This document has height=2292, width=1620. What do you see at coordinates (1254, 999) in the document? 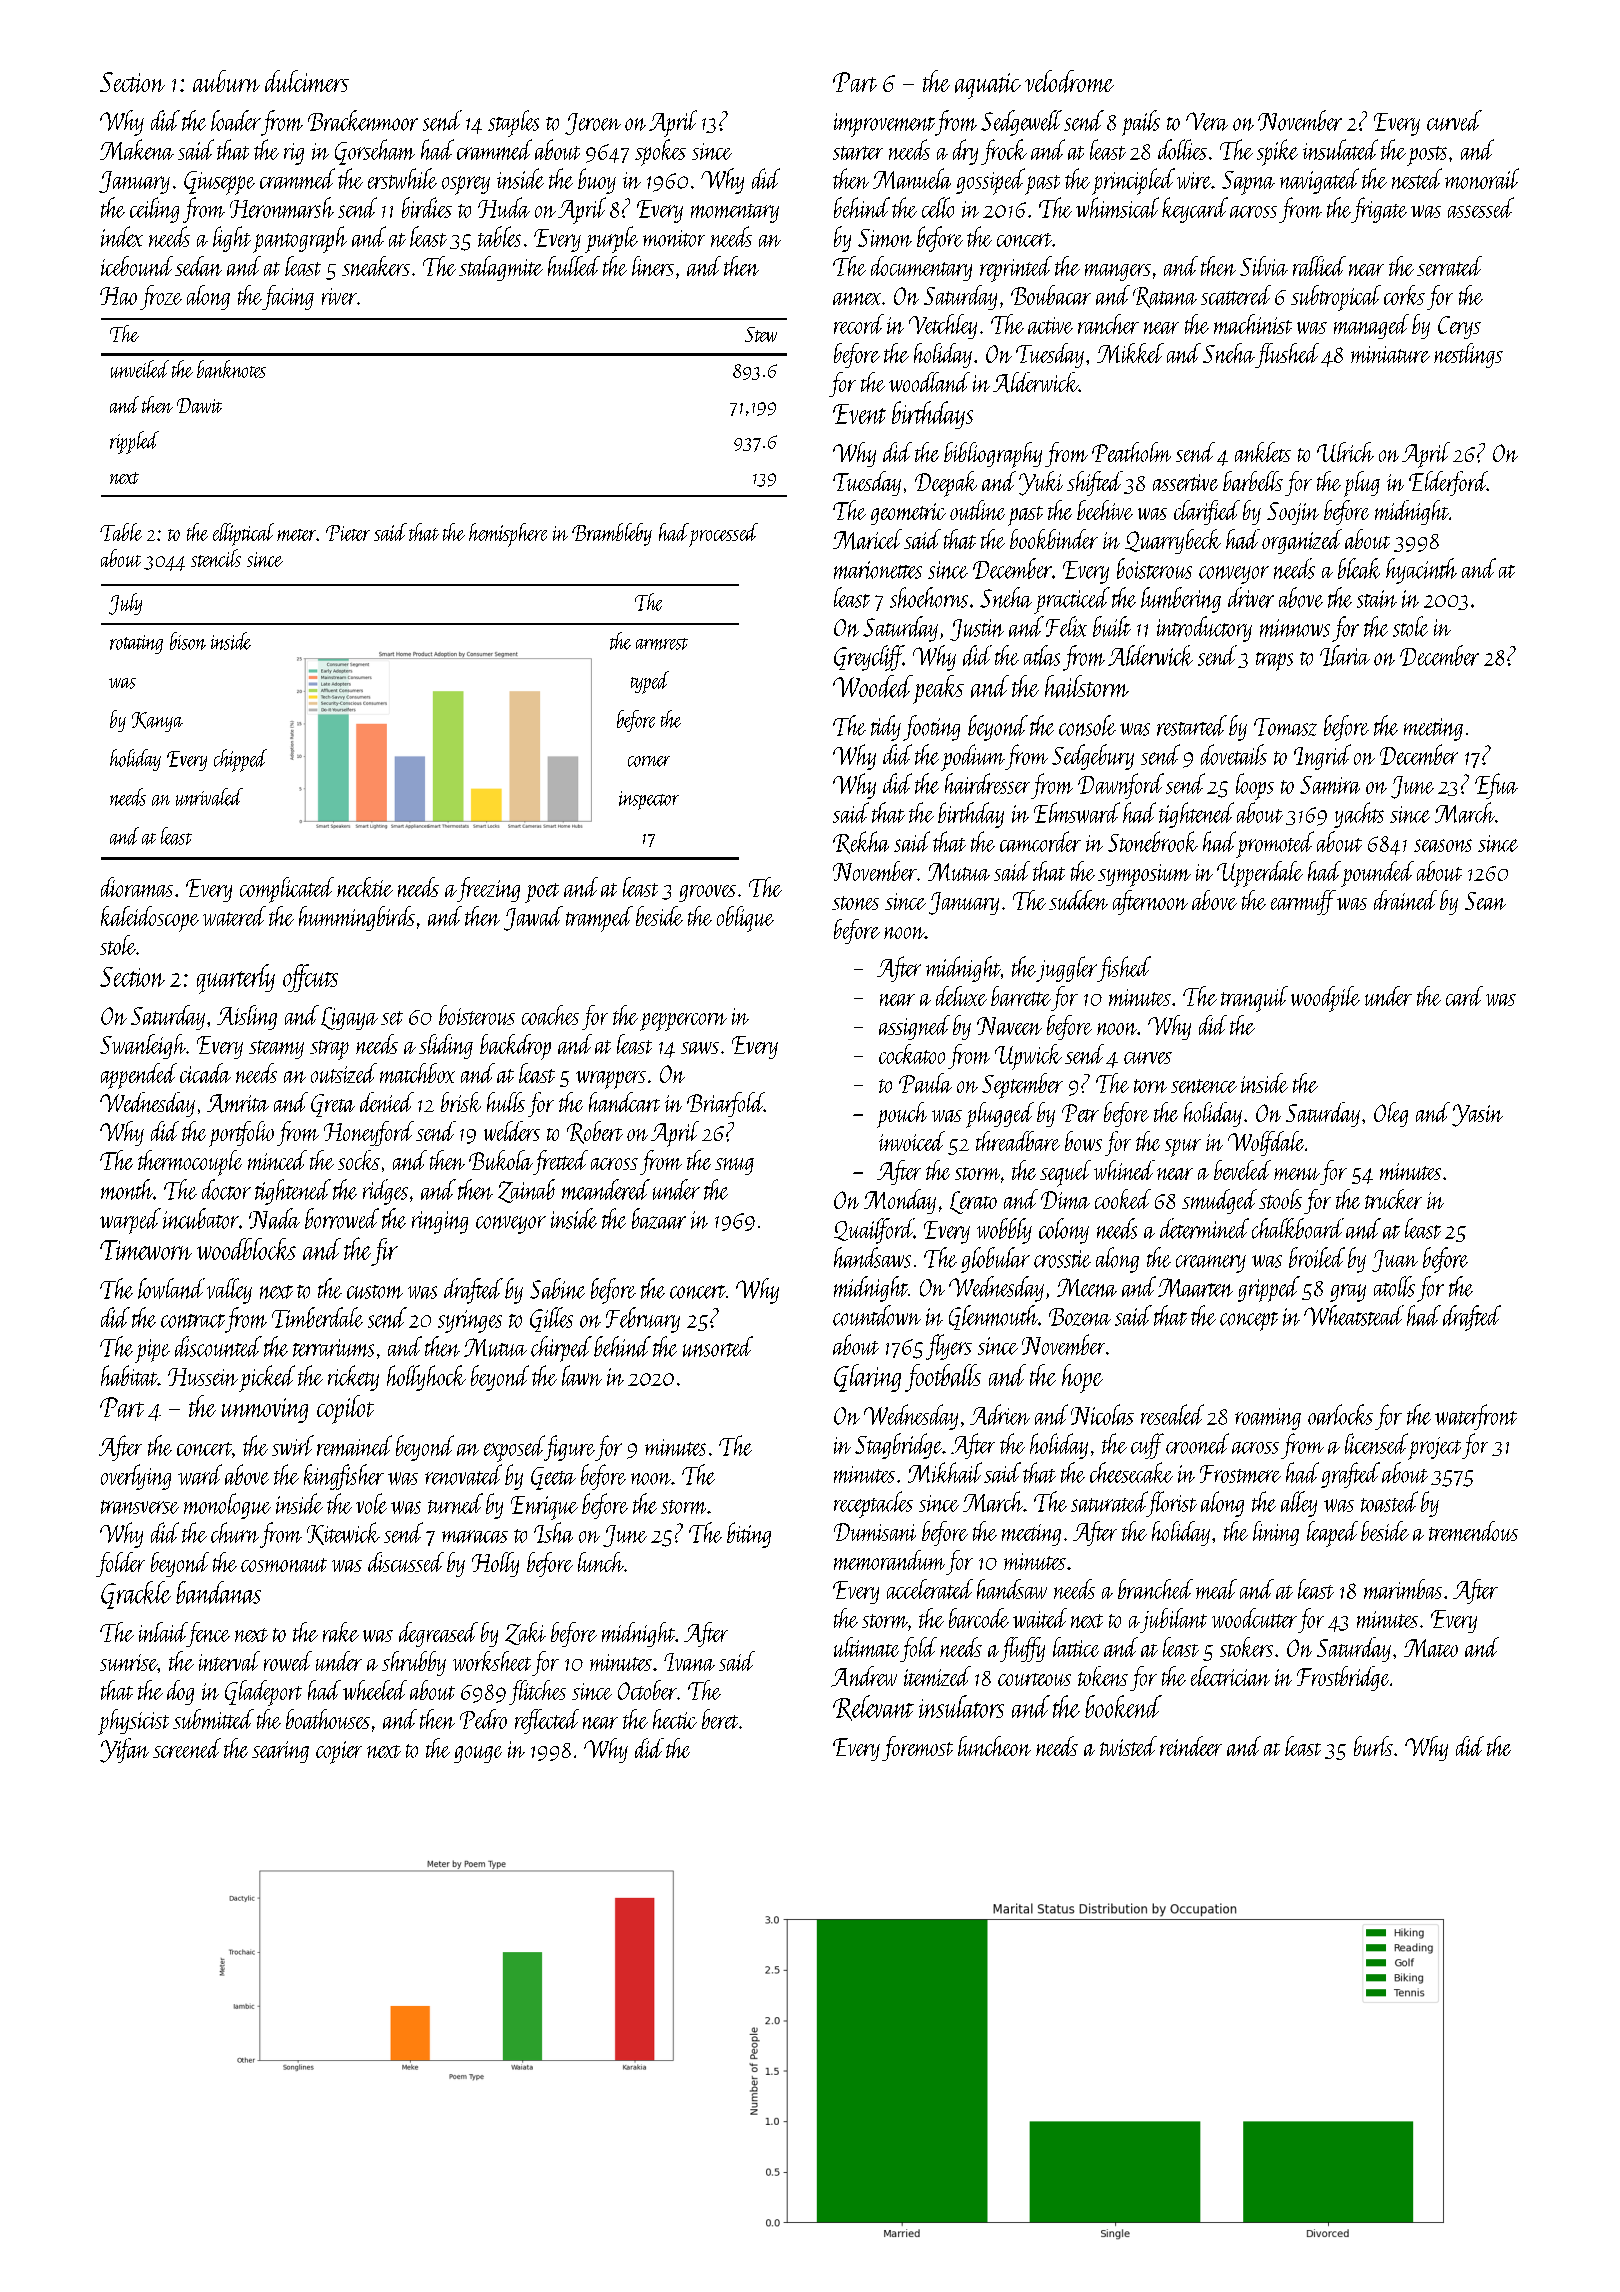
I see `tranquil` at bounding box center [1254, 999].
